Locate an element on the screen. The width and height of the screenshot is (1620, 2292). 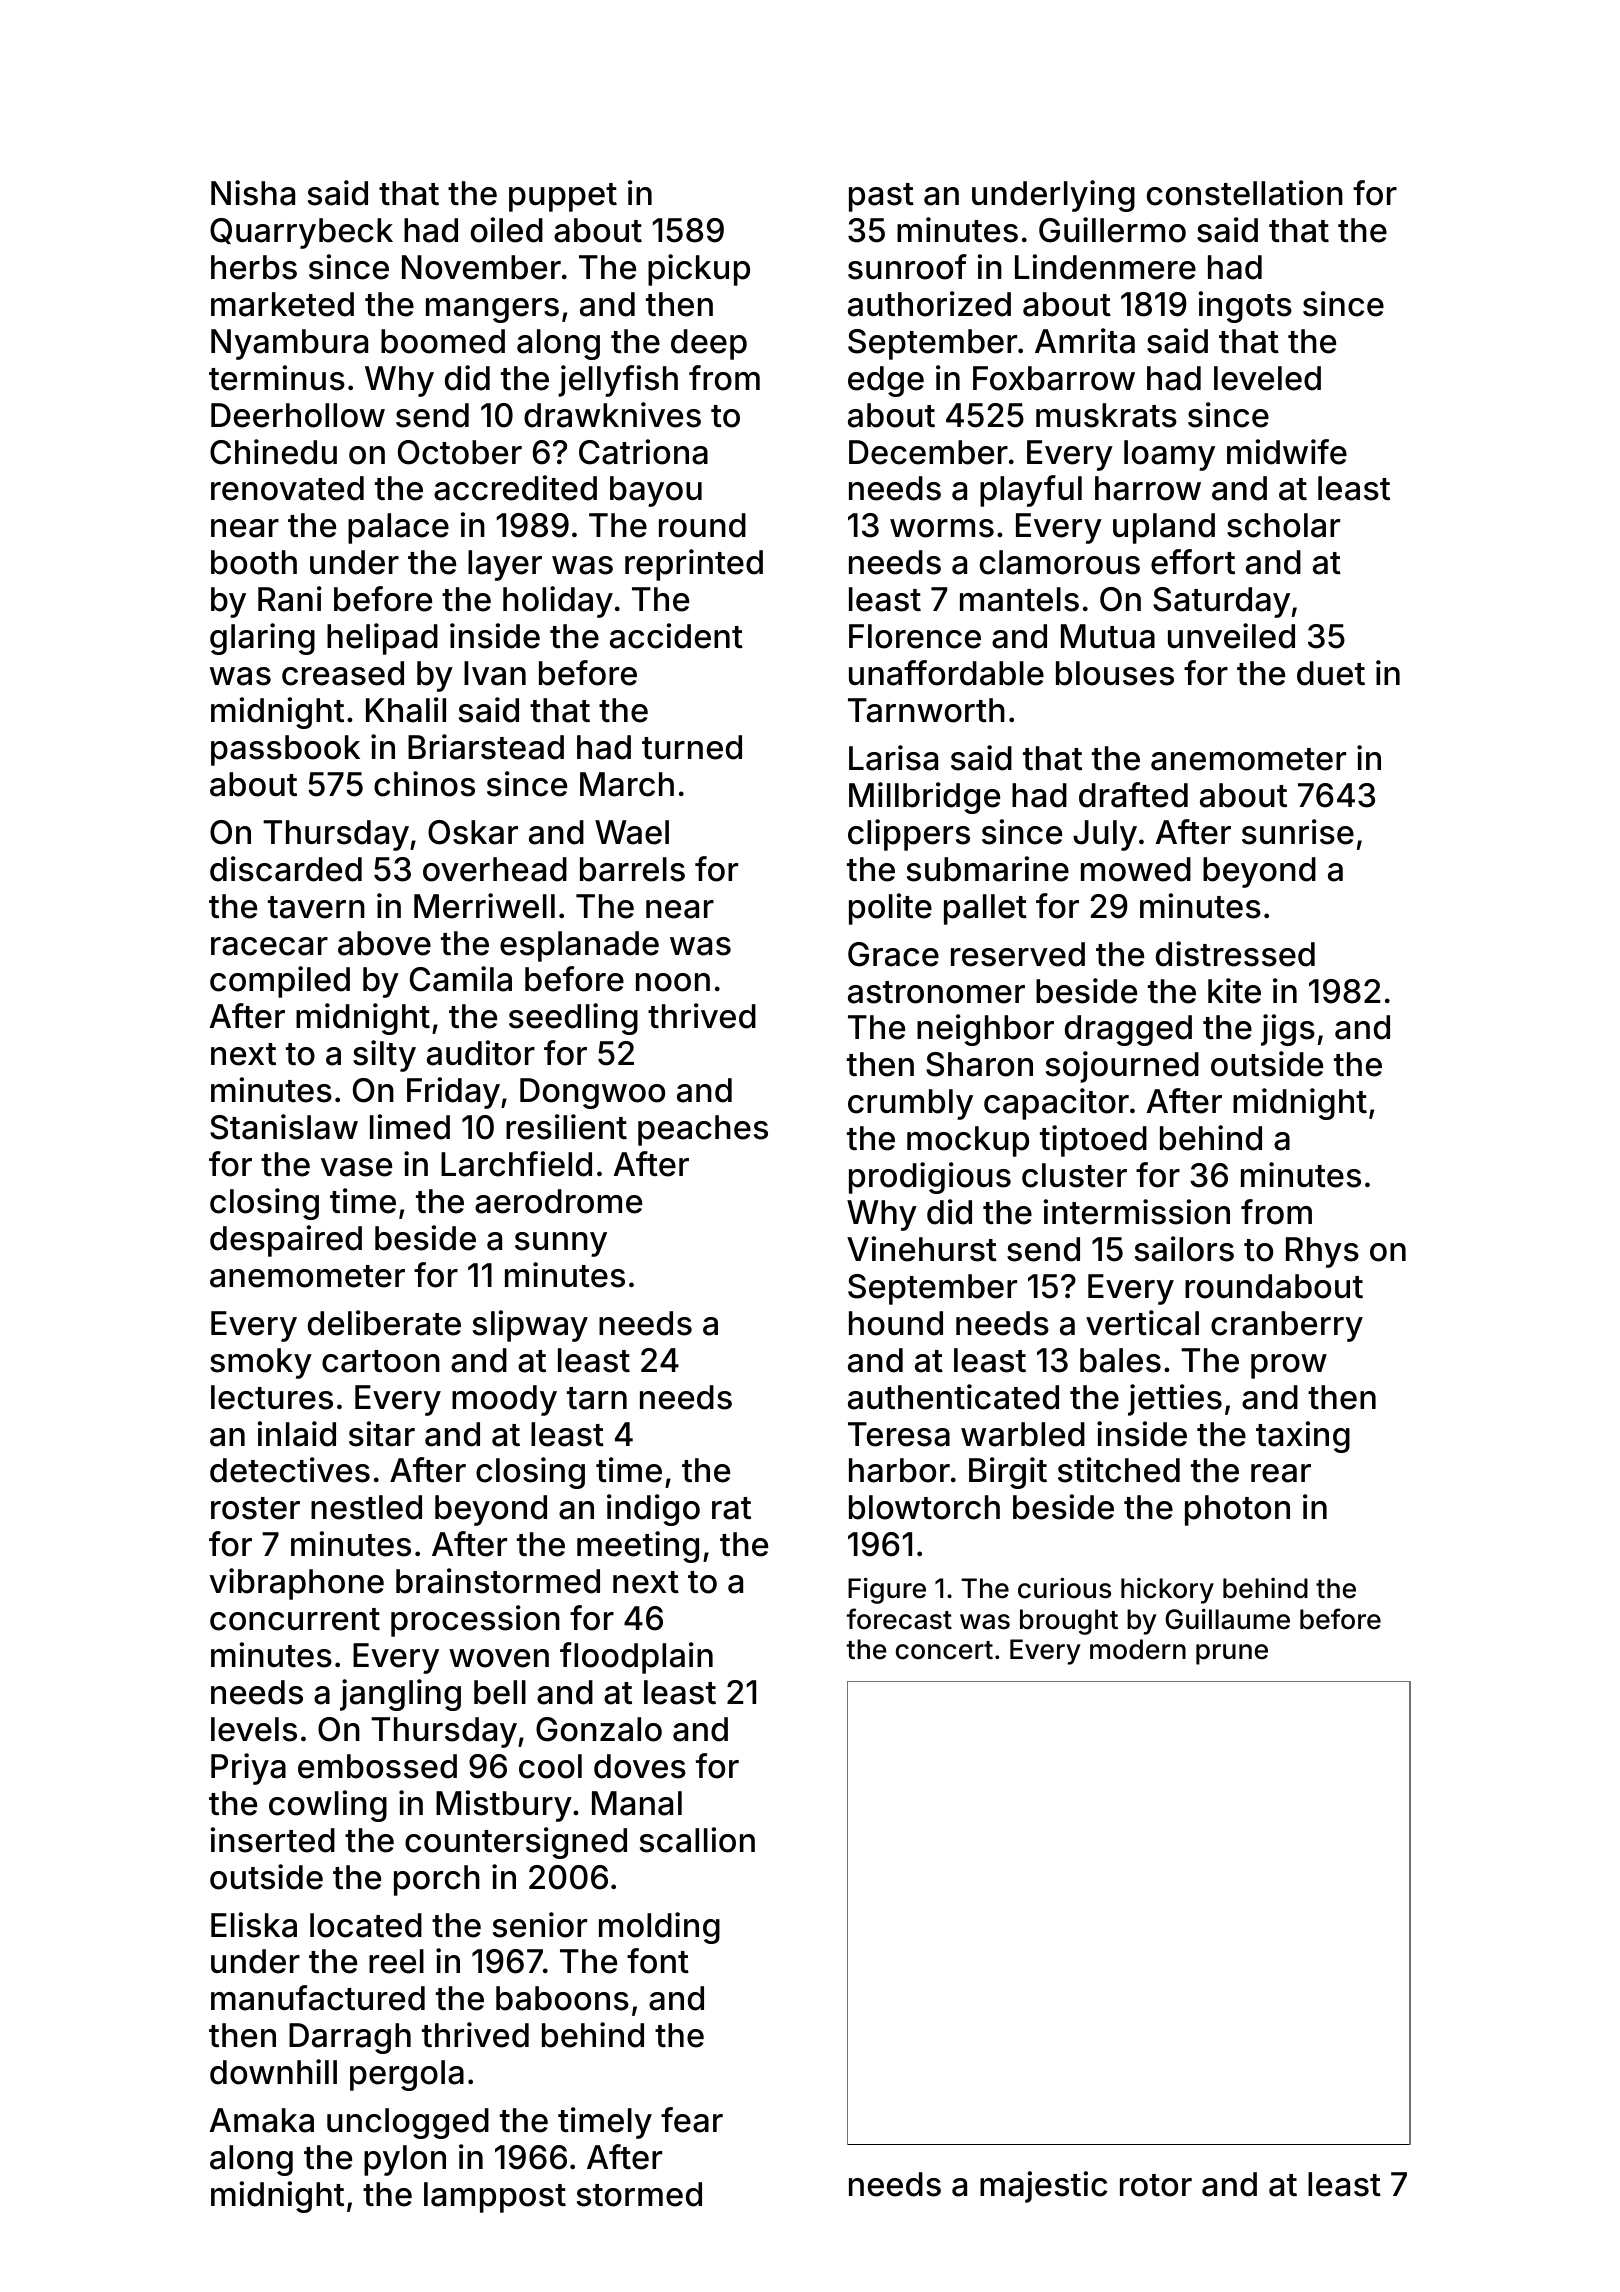
past is located at coordinates (881, 197).
